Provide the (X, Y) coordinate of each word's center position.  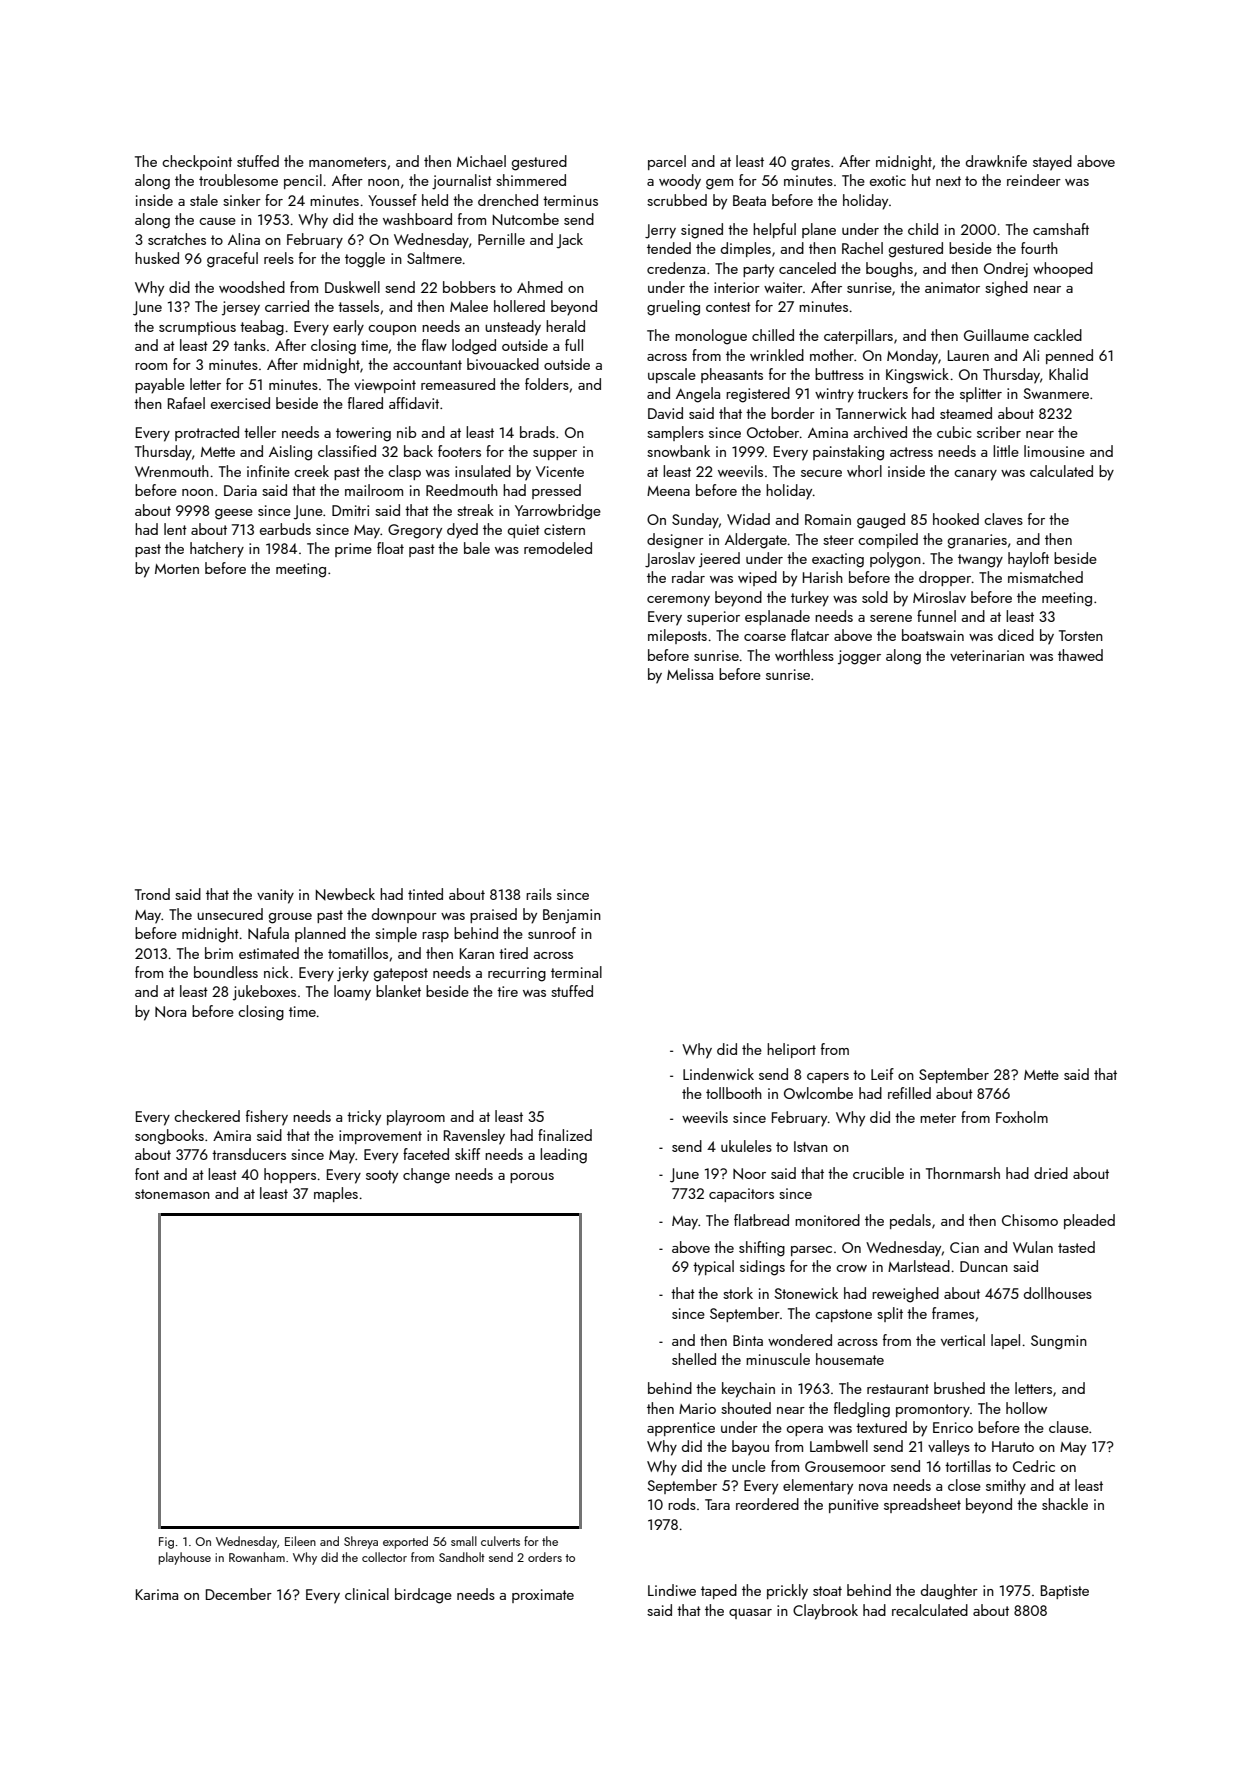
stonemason (172, 1194)
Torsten (1081, 635)
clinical (367, 1594)
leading (563, 1156)
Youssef (392, 200)
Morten (177, 569)
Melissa (690, 674)
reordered (767, 1504)
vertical (963, 1340)
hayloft (1028, 560)
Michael (481, 161)
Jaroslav (670, 560)
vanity (275, 896)
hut (921, 180)
